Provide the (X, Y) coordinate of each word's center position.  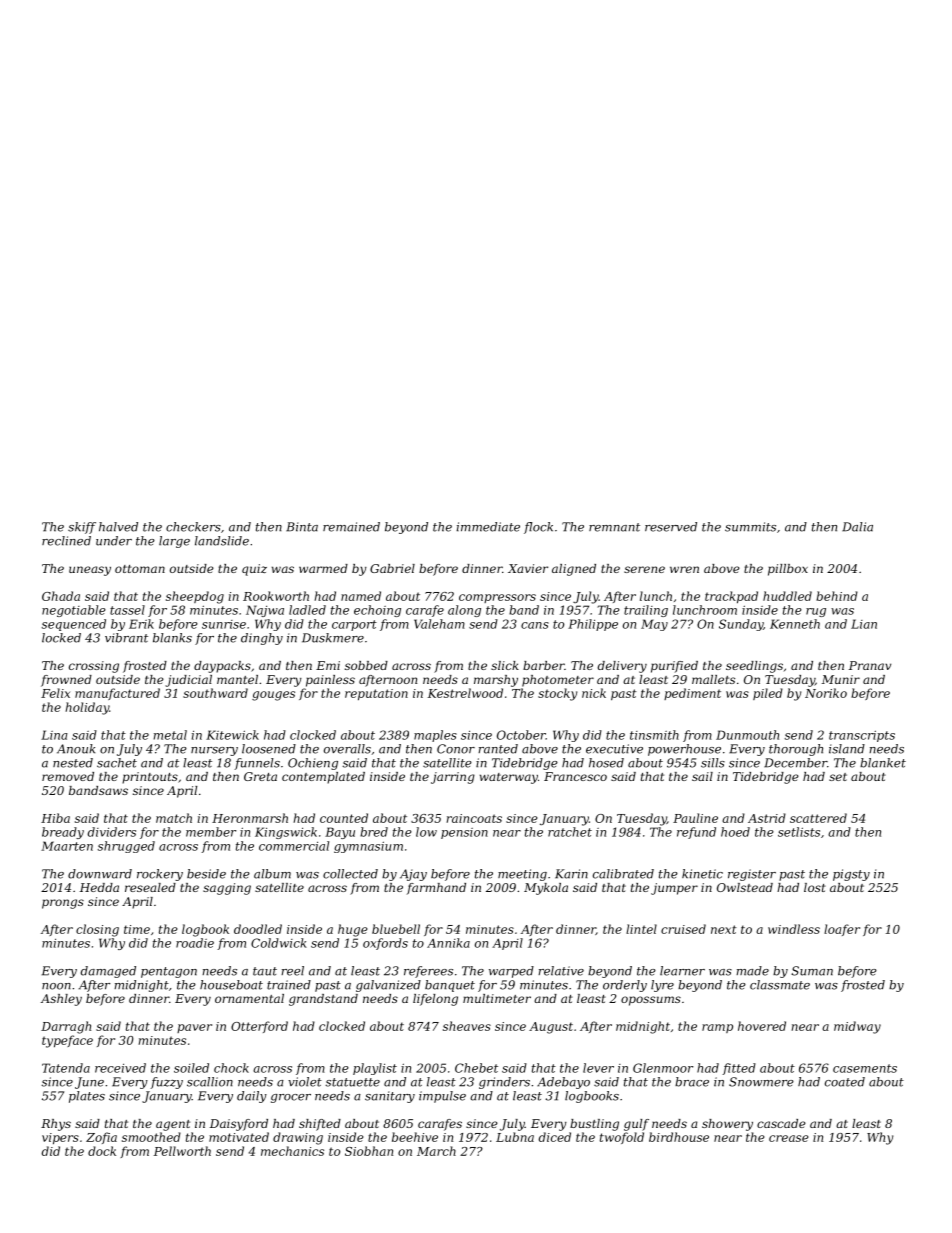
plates (87, 1097)
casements (865, 1068)
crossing (94, 667)
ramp (717, 1028)
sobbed (366, 665)
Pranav (870, 665)
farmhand (436, 889)
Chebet (476, 1068)
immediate (488, 527)
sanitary (390, 1097)
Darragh (66, 1027)
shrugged (126, 847)
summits (750, 527)
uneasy (90, 571)
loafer (842, 930)
